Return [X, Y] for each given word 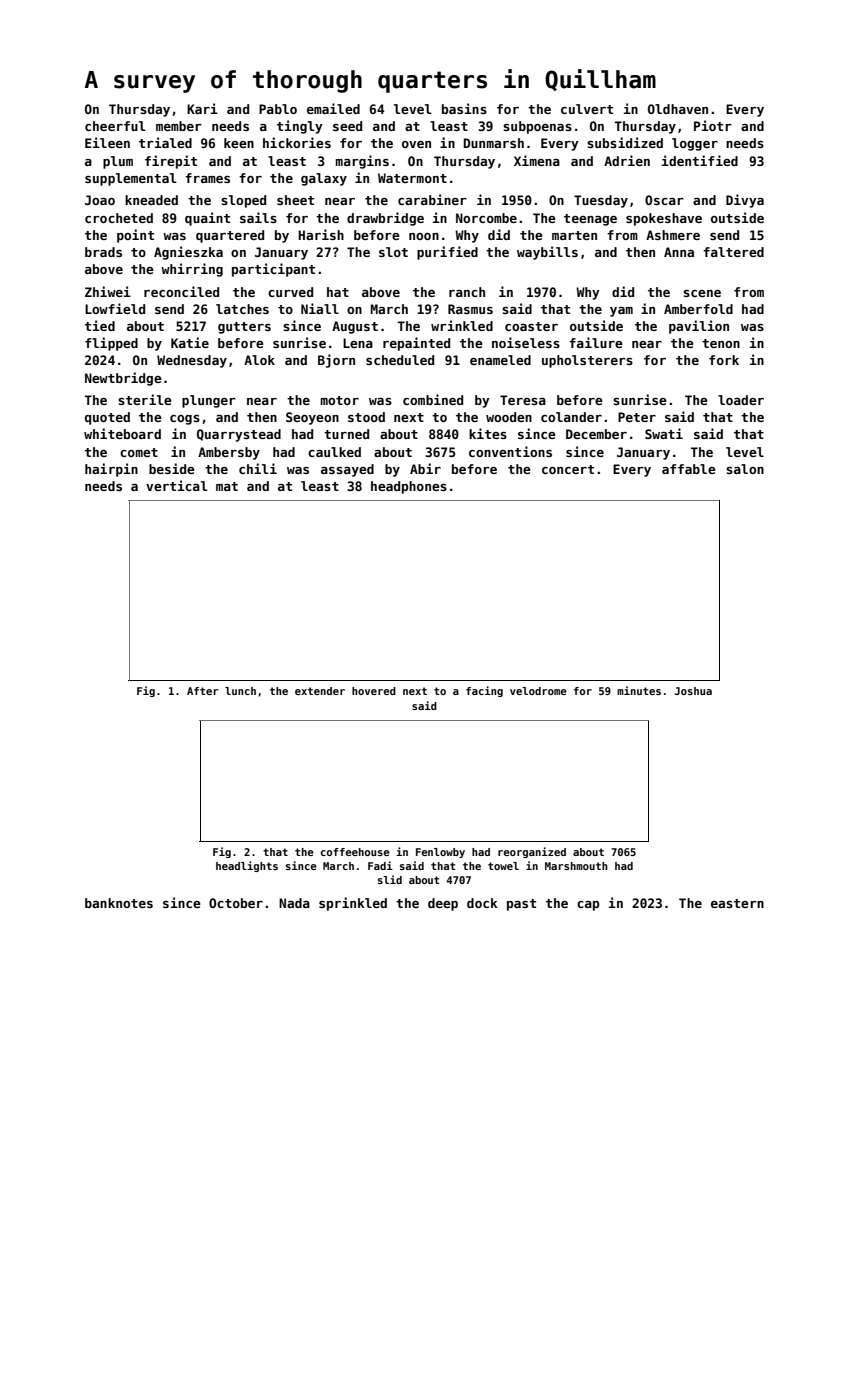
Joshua [693, 691]
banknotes [119, 903]
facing [484, 691]
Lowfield [115, 308]
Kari [202, 108]
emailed [333, 108]
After [202, 691]
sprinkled [353, 904]
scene [702, 293]
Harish [321, 234]
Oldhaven [678, 109]
